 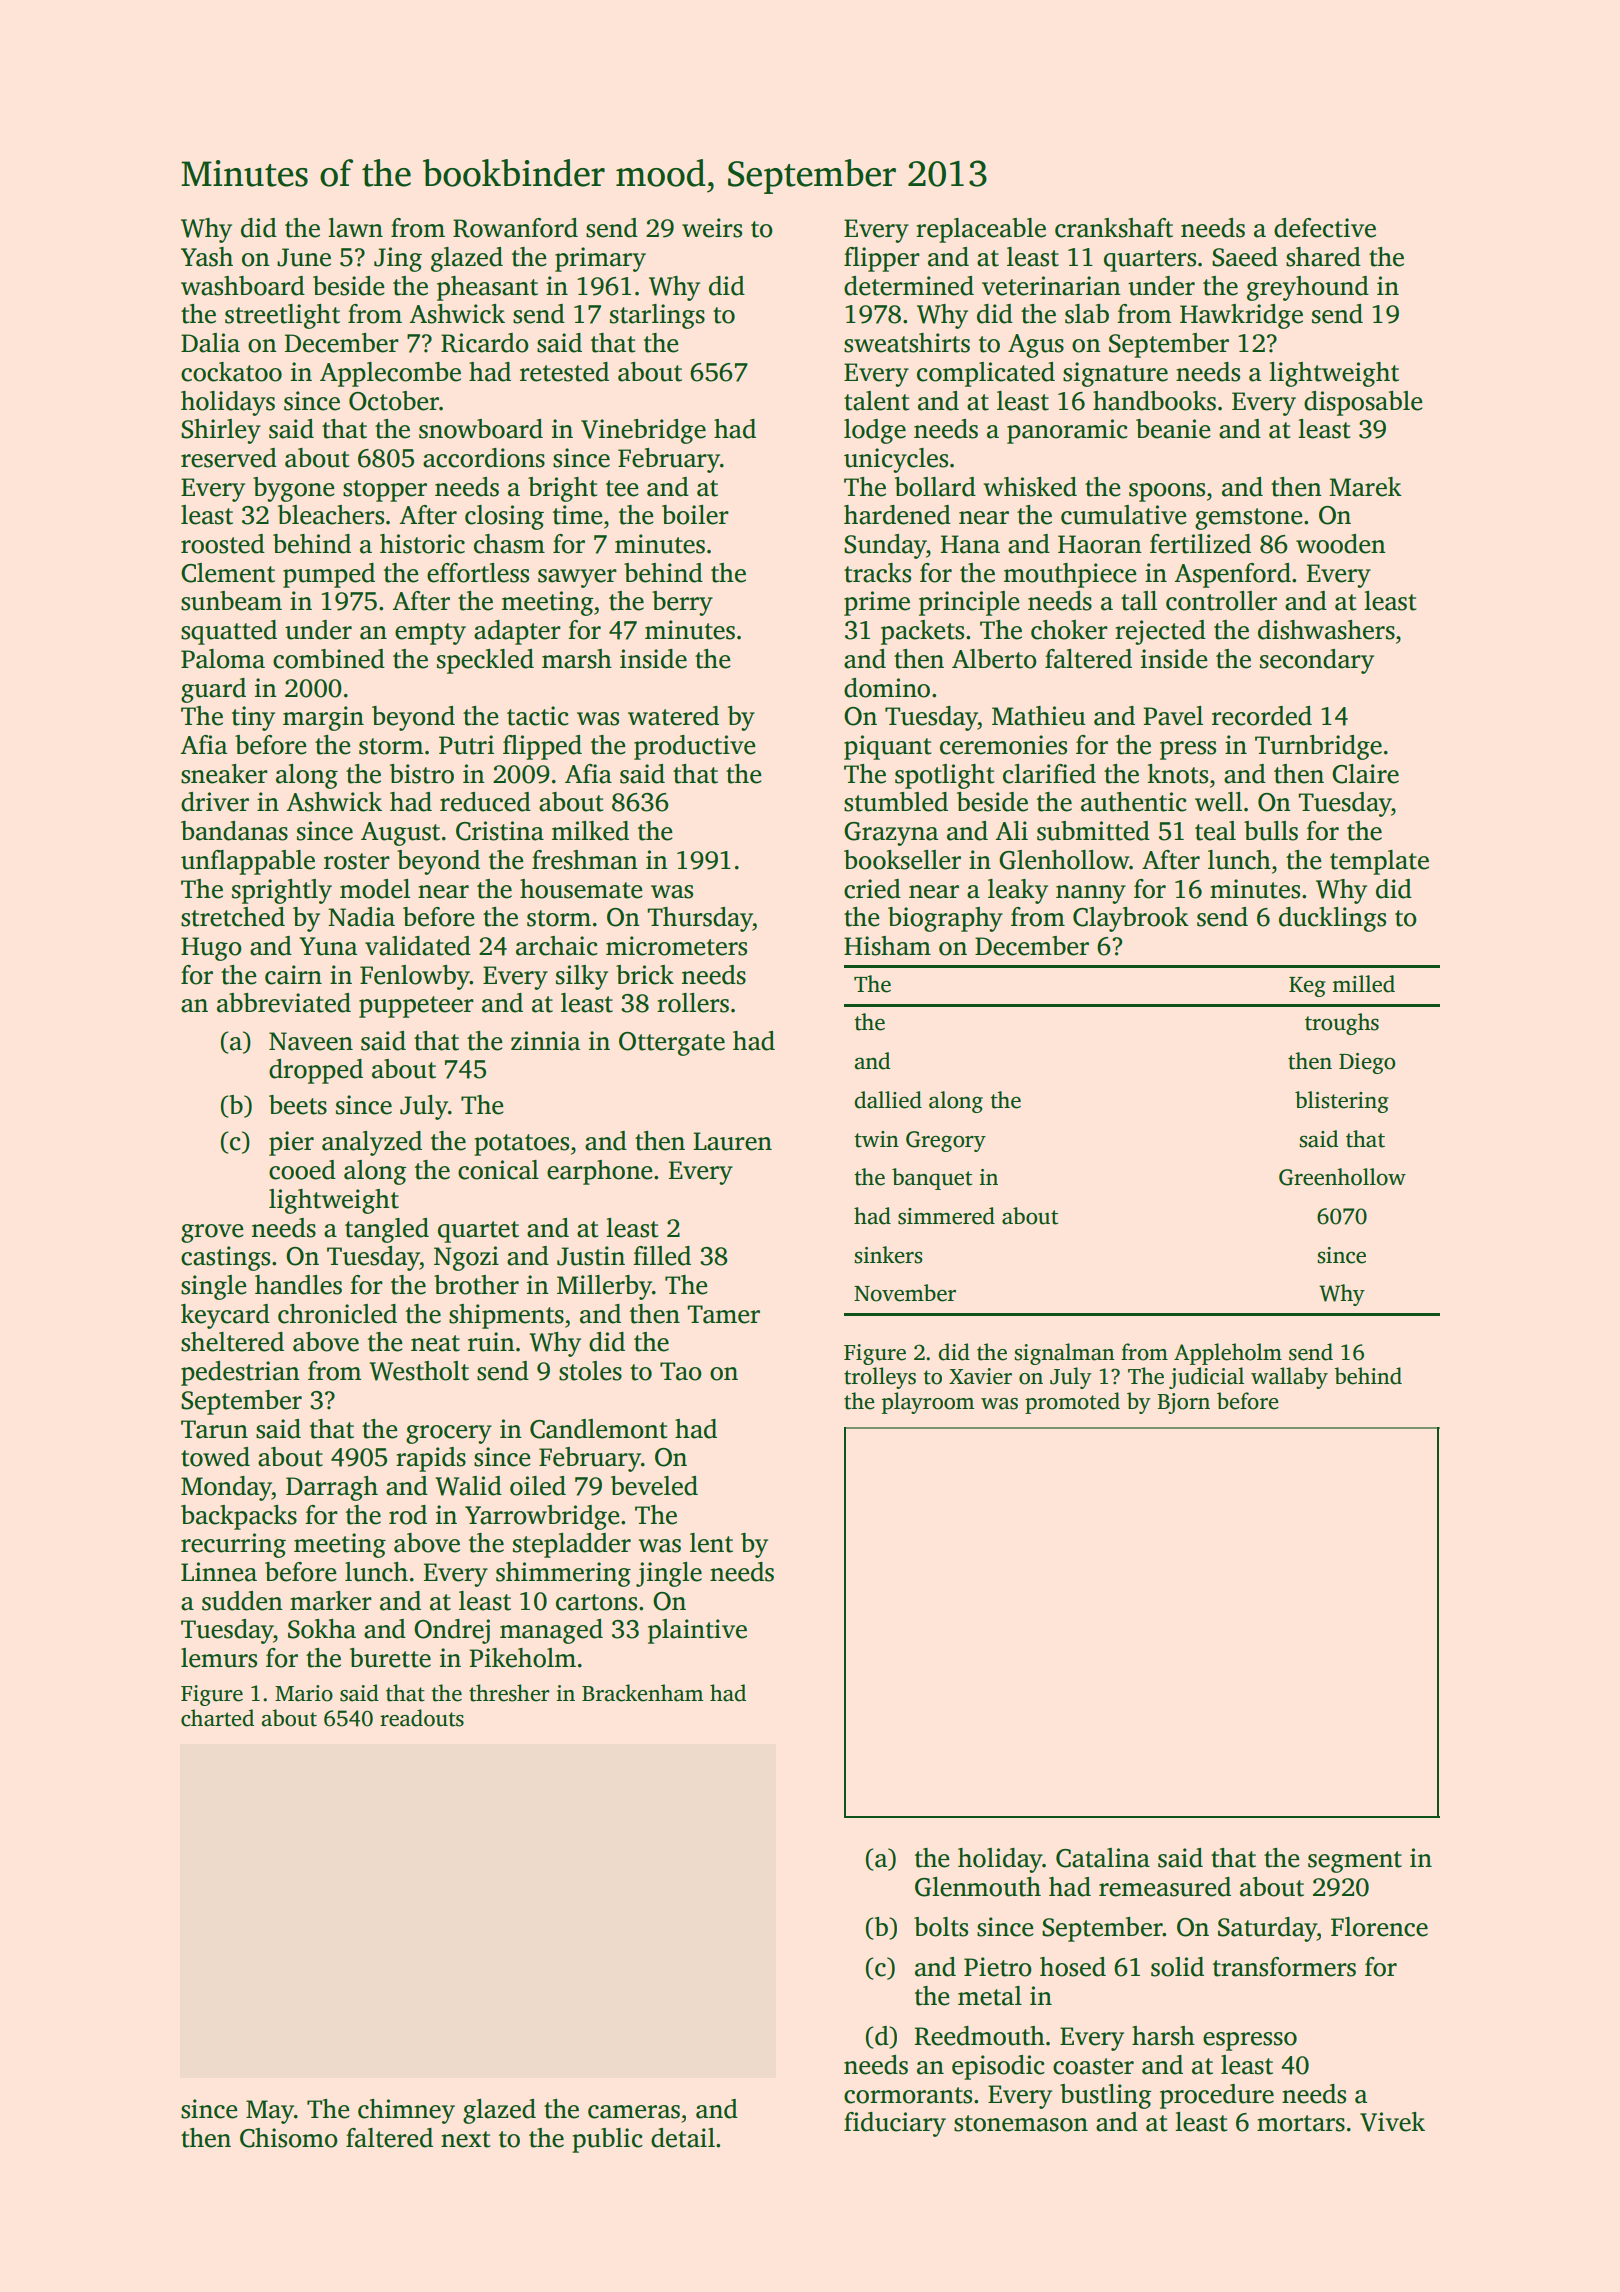 I want to click on model, so click(x=375, y=889).
